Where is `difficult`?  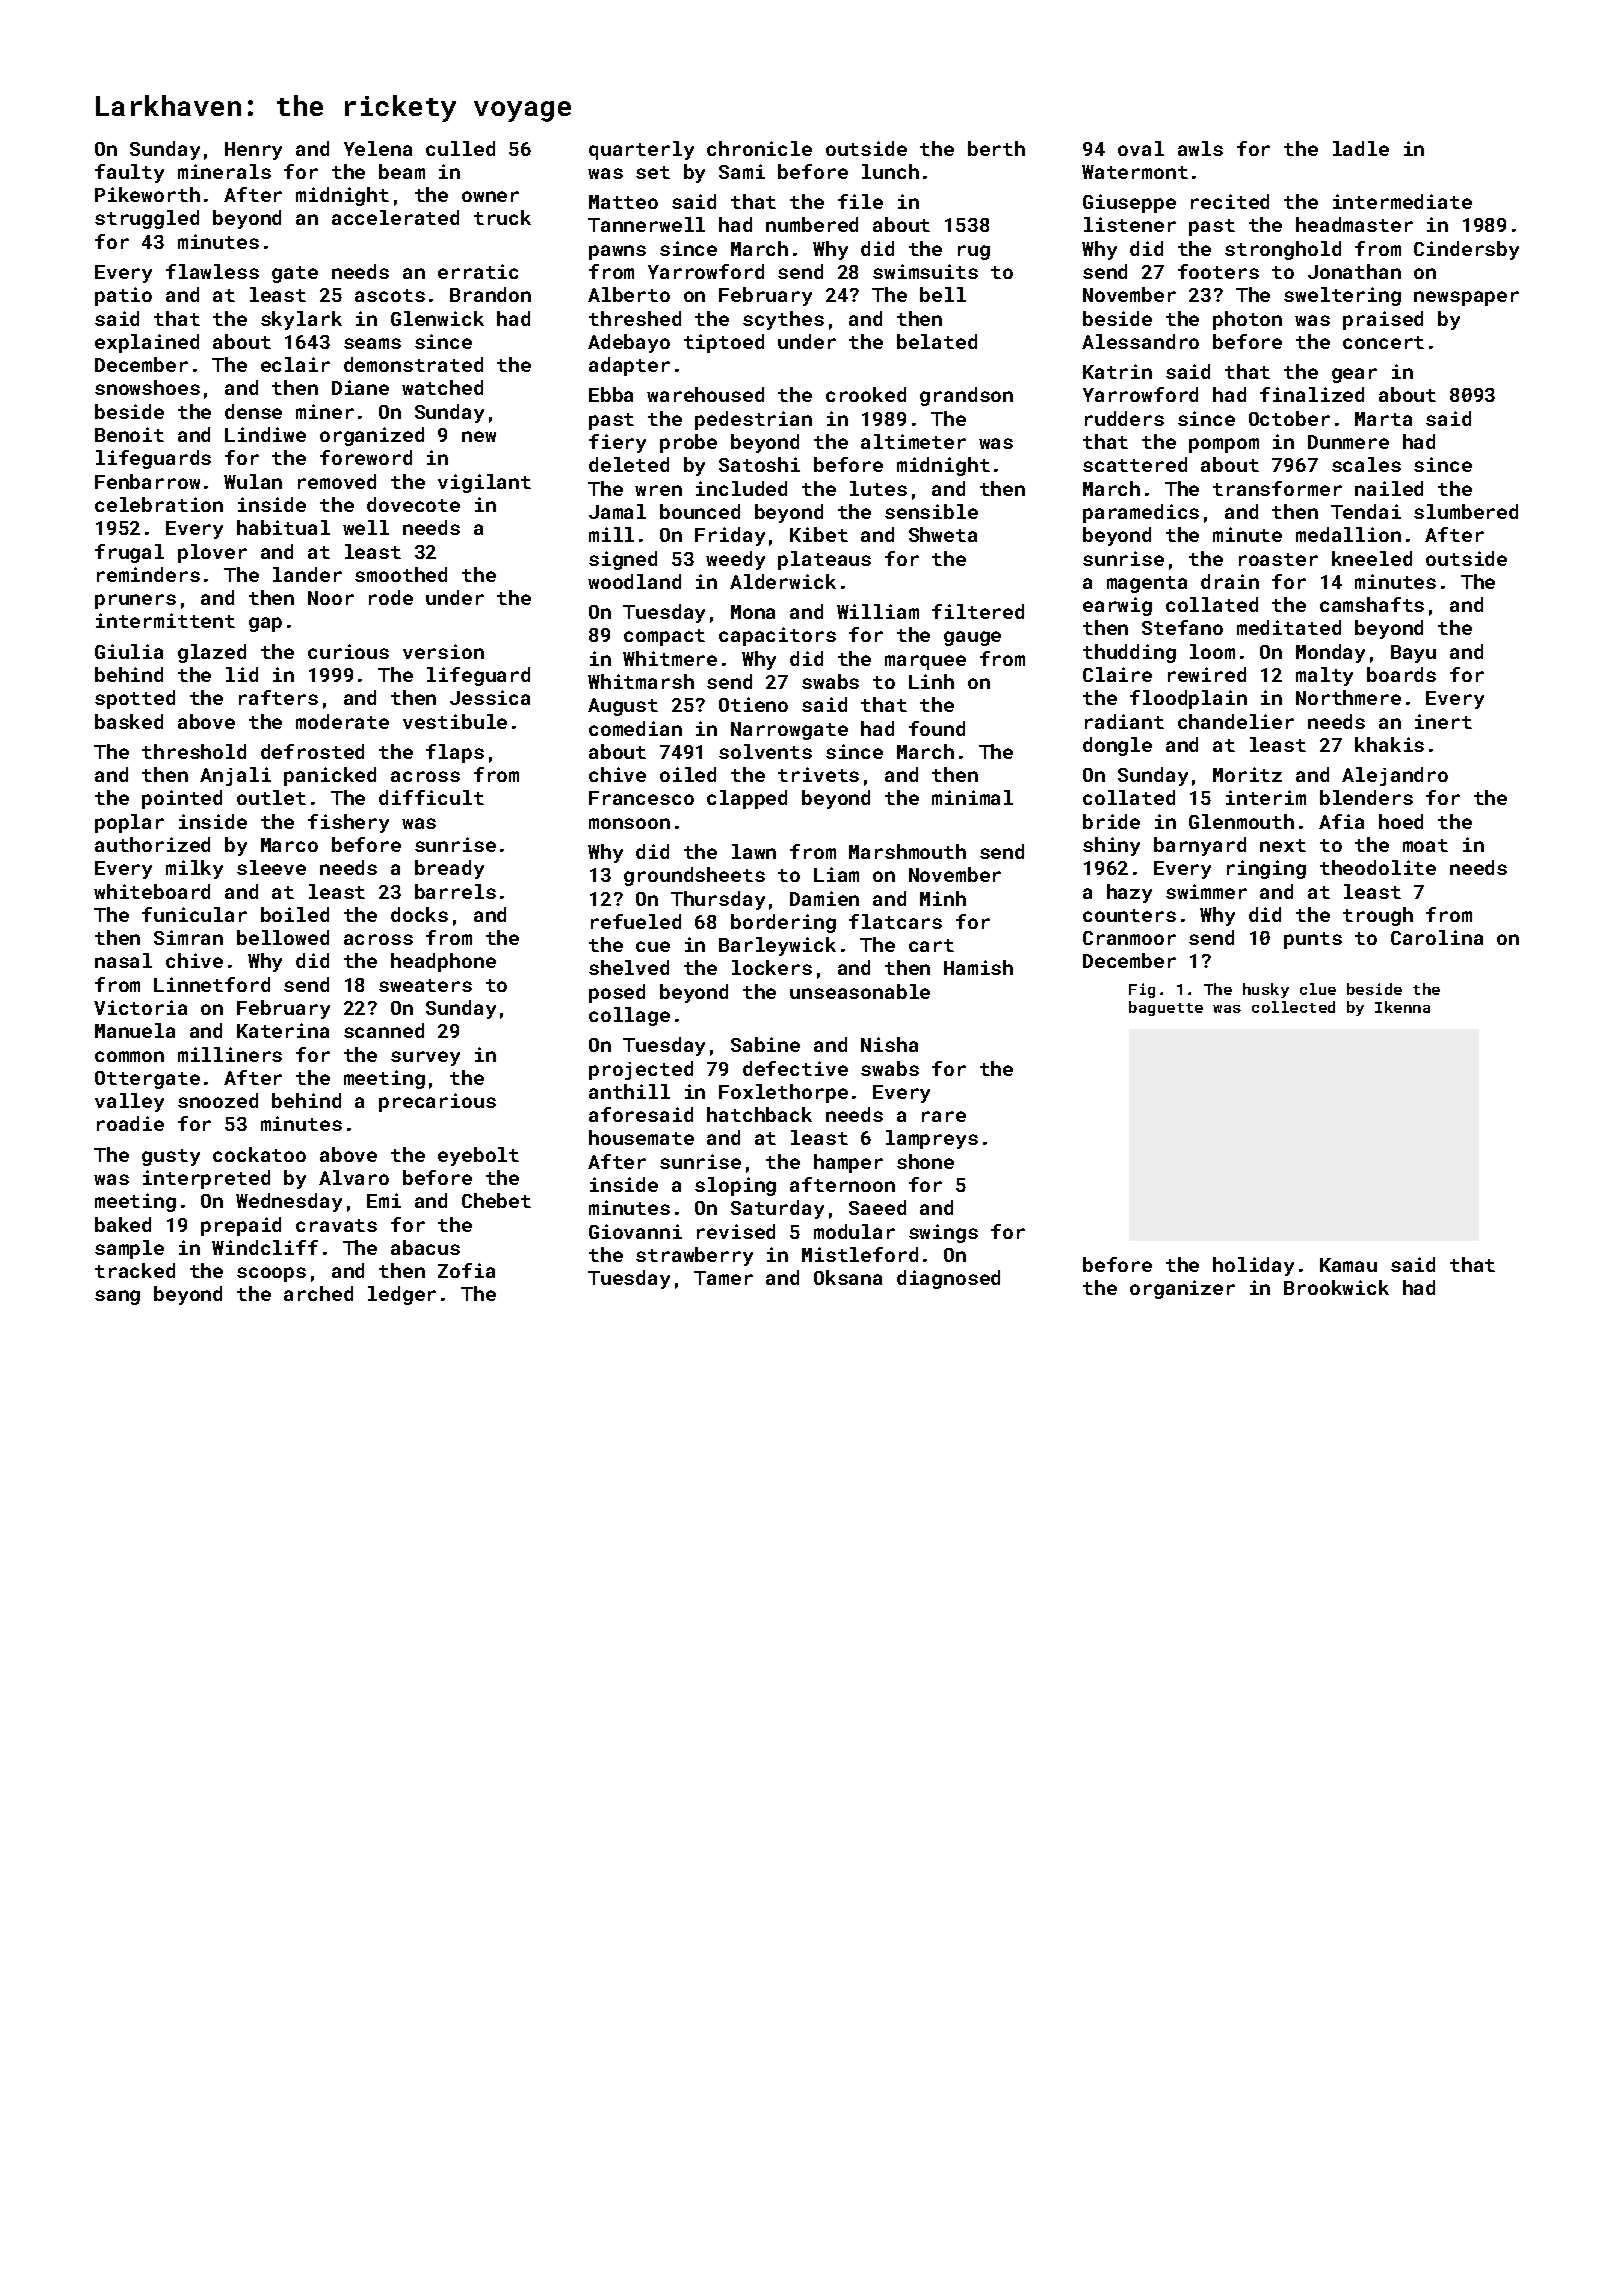
difficult is located at coordinates (431, 797).
